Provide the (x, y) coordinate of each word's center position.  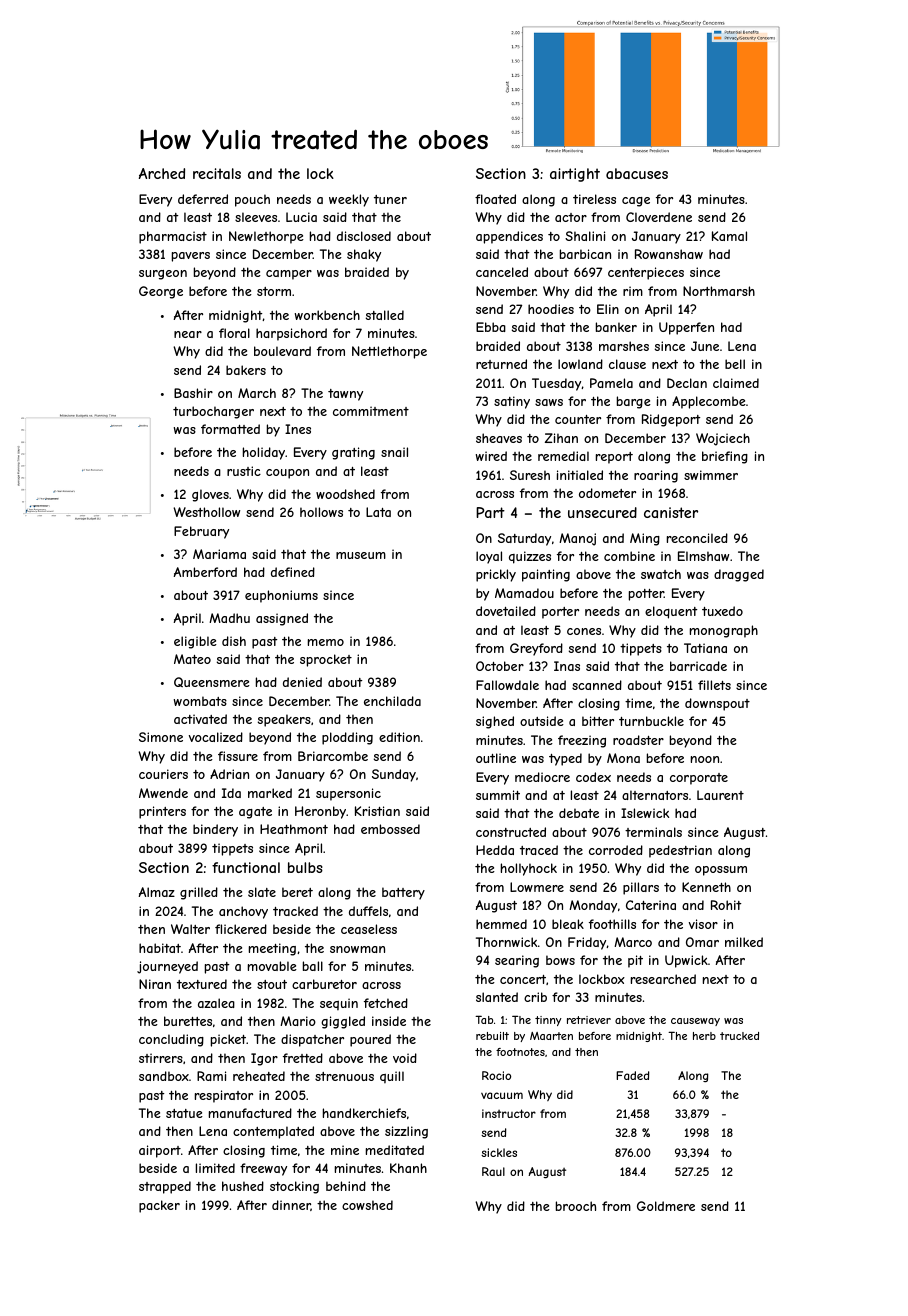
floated (495, 199)
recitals (217, 173)
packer (159, 1206)
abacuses (637, 173)
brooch (576, 1206)
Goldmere (666, 1206)
